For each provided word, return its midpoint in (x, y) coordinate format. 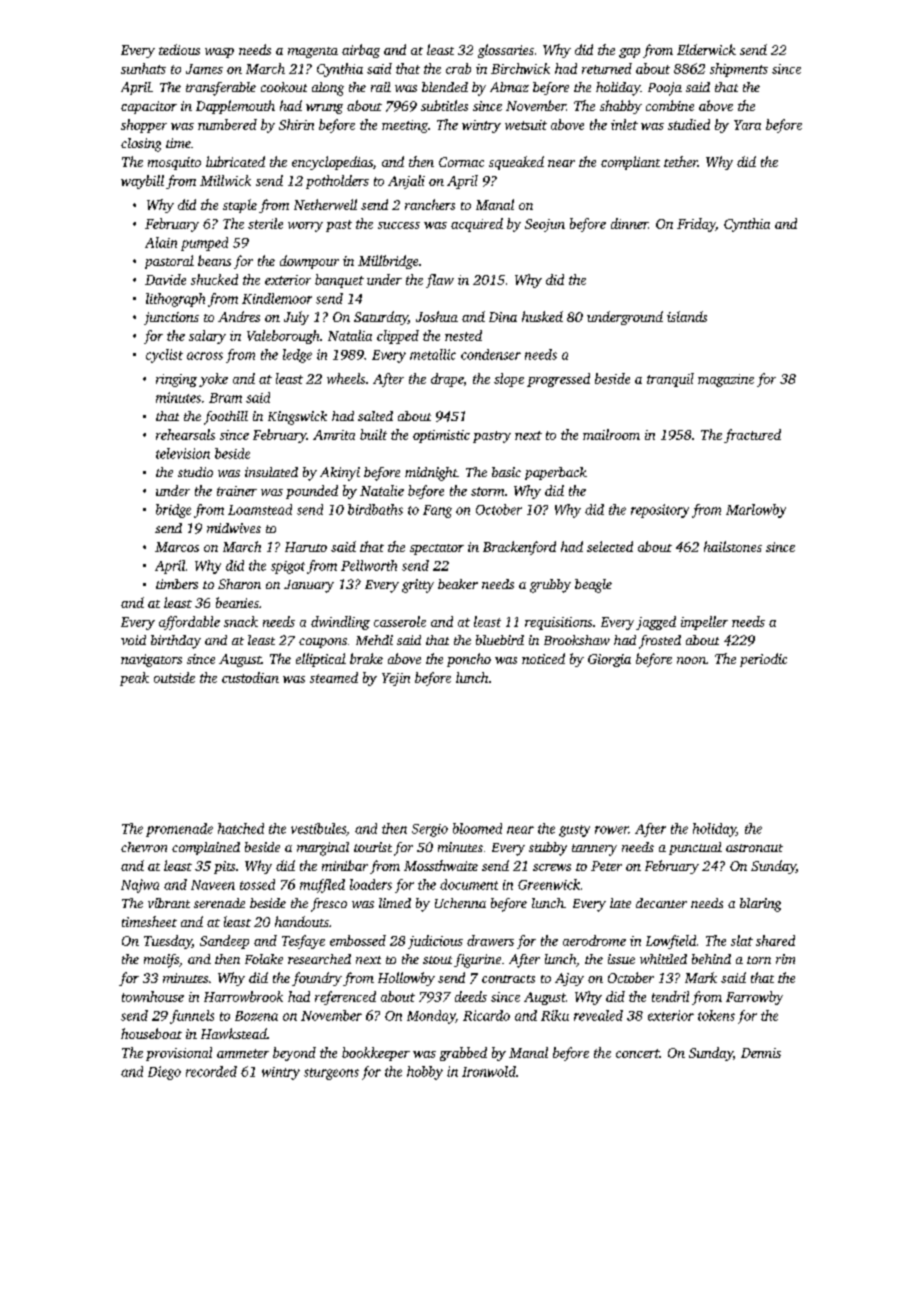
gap (629, 53)
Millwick (225, 180)
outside (174, 677)
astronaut (754, 848)
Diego (164, 1073)
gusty (574, 831)
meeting (405, 126)
